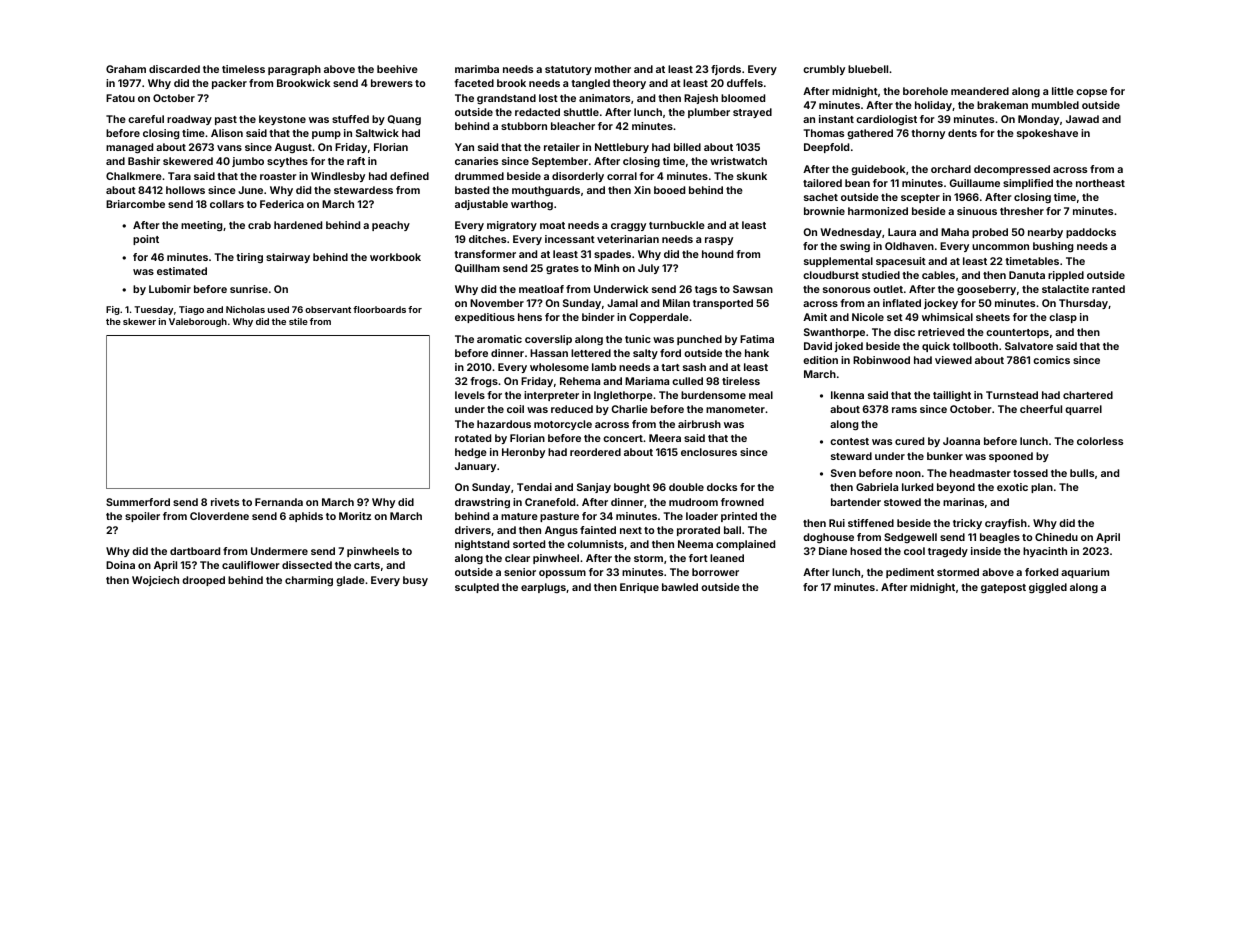 Image resolution: width=1233 pixels, height=952 pixels. I want to click on glade, so click(350, 581).
